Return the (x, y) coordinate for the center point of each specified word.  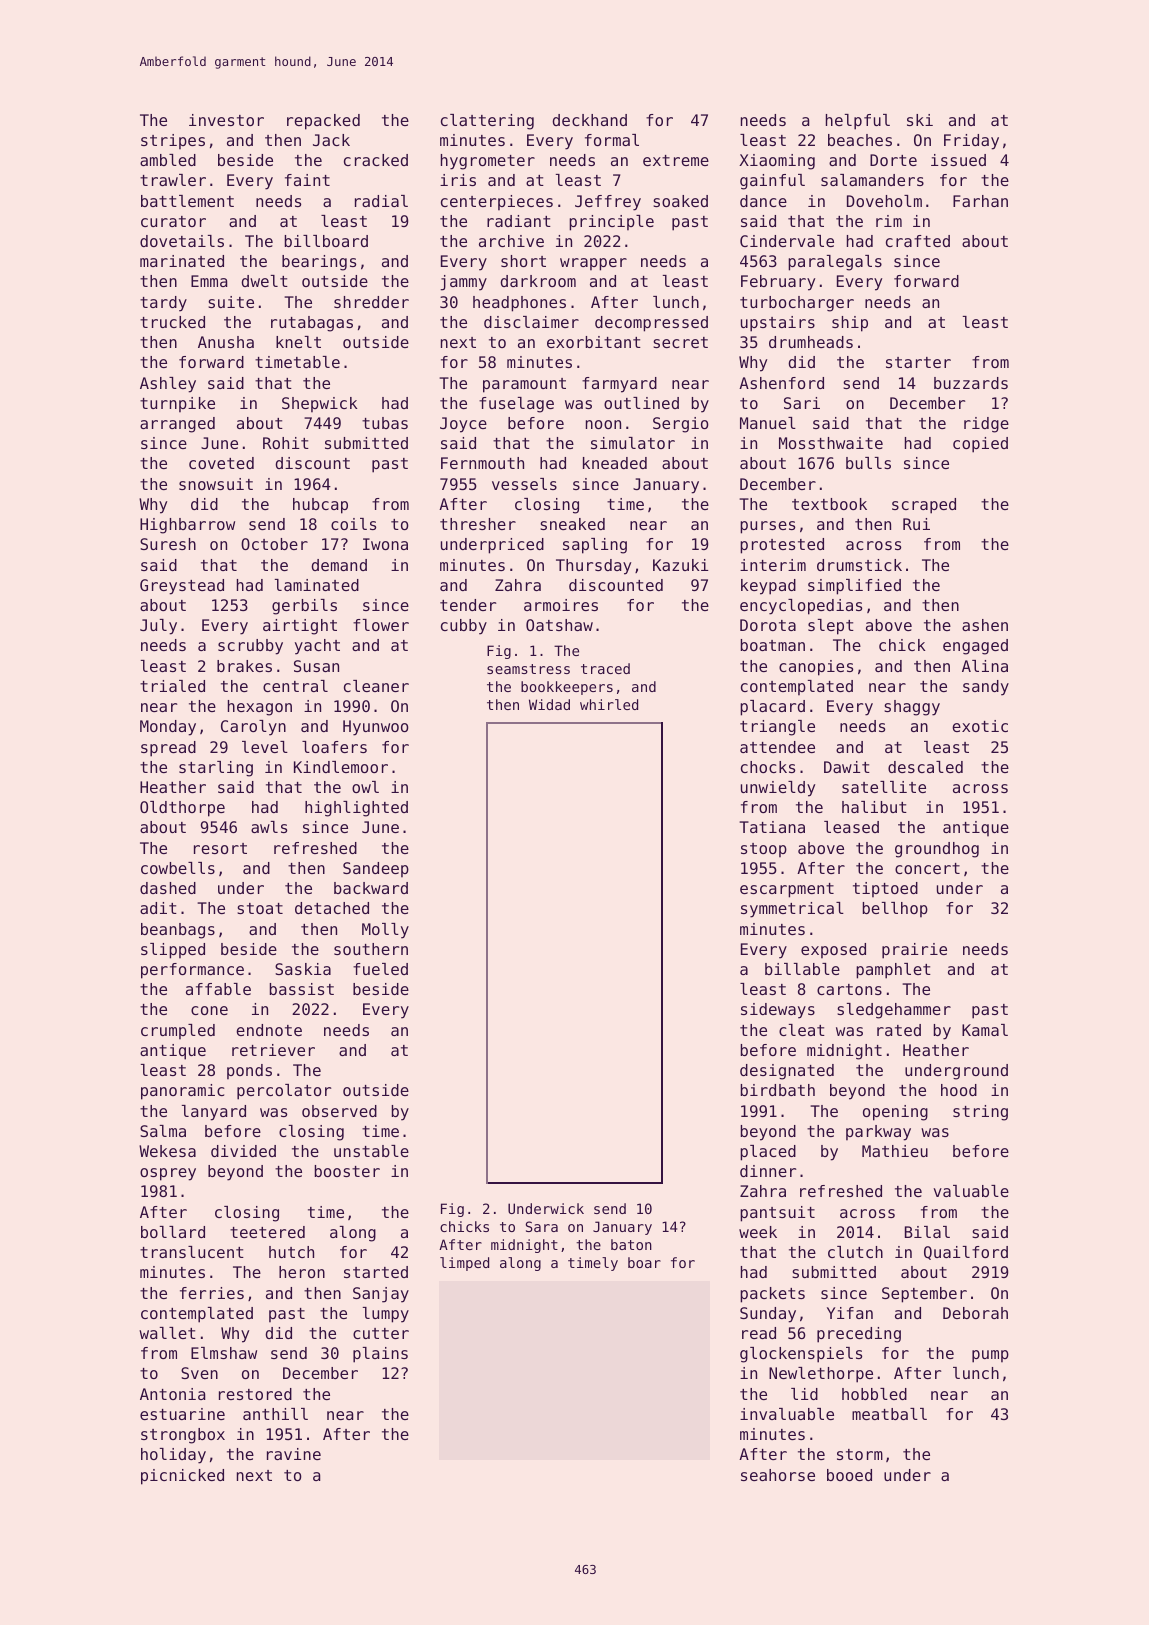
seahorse (778, 1475)
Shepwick (319, 404)
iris (458, 180)
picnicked (182, 1477)
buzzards (971, 383)
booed (849, 1475)
